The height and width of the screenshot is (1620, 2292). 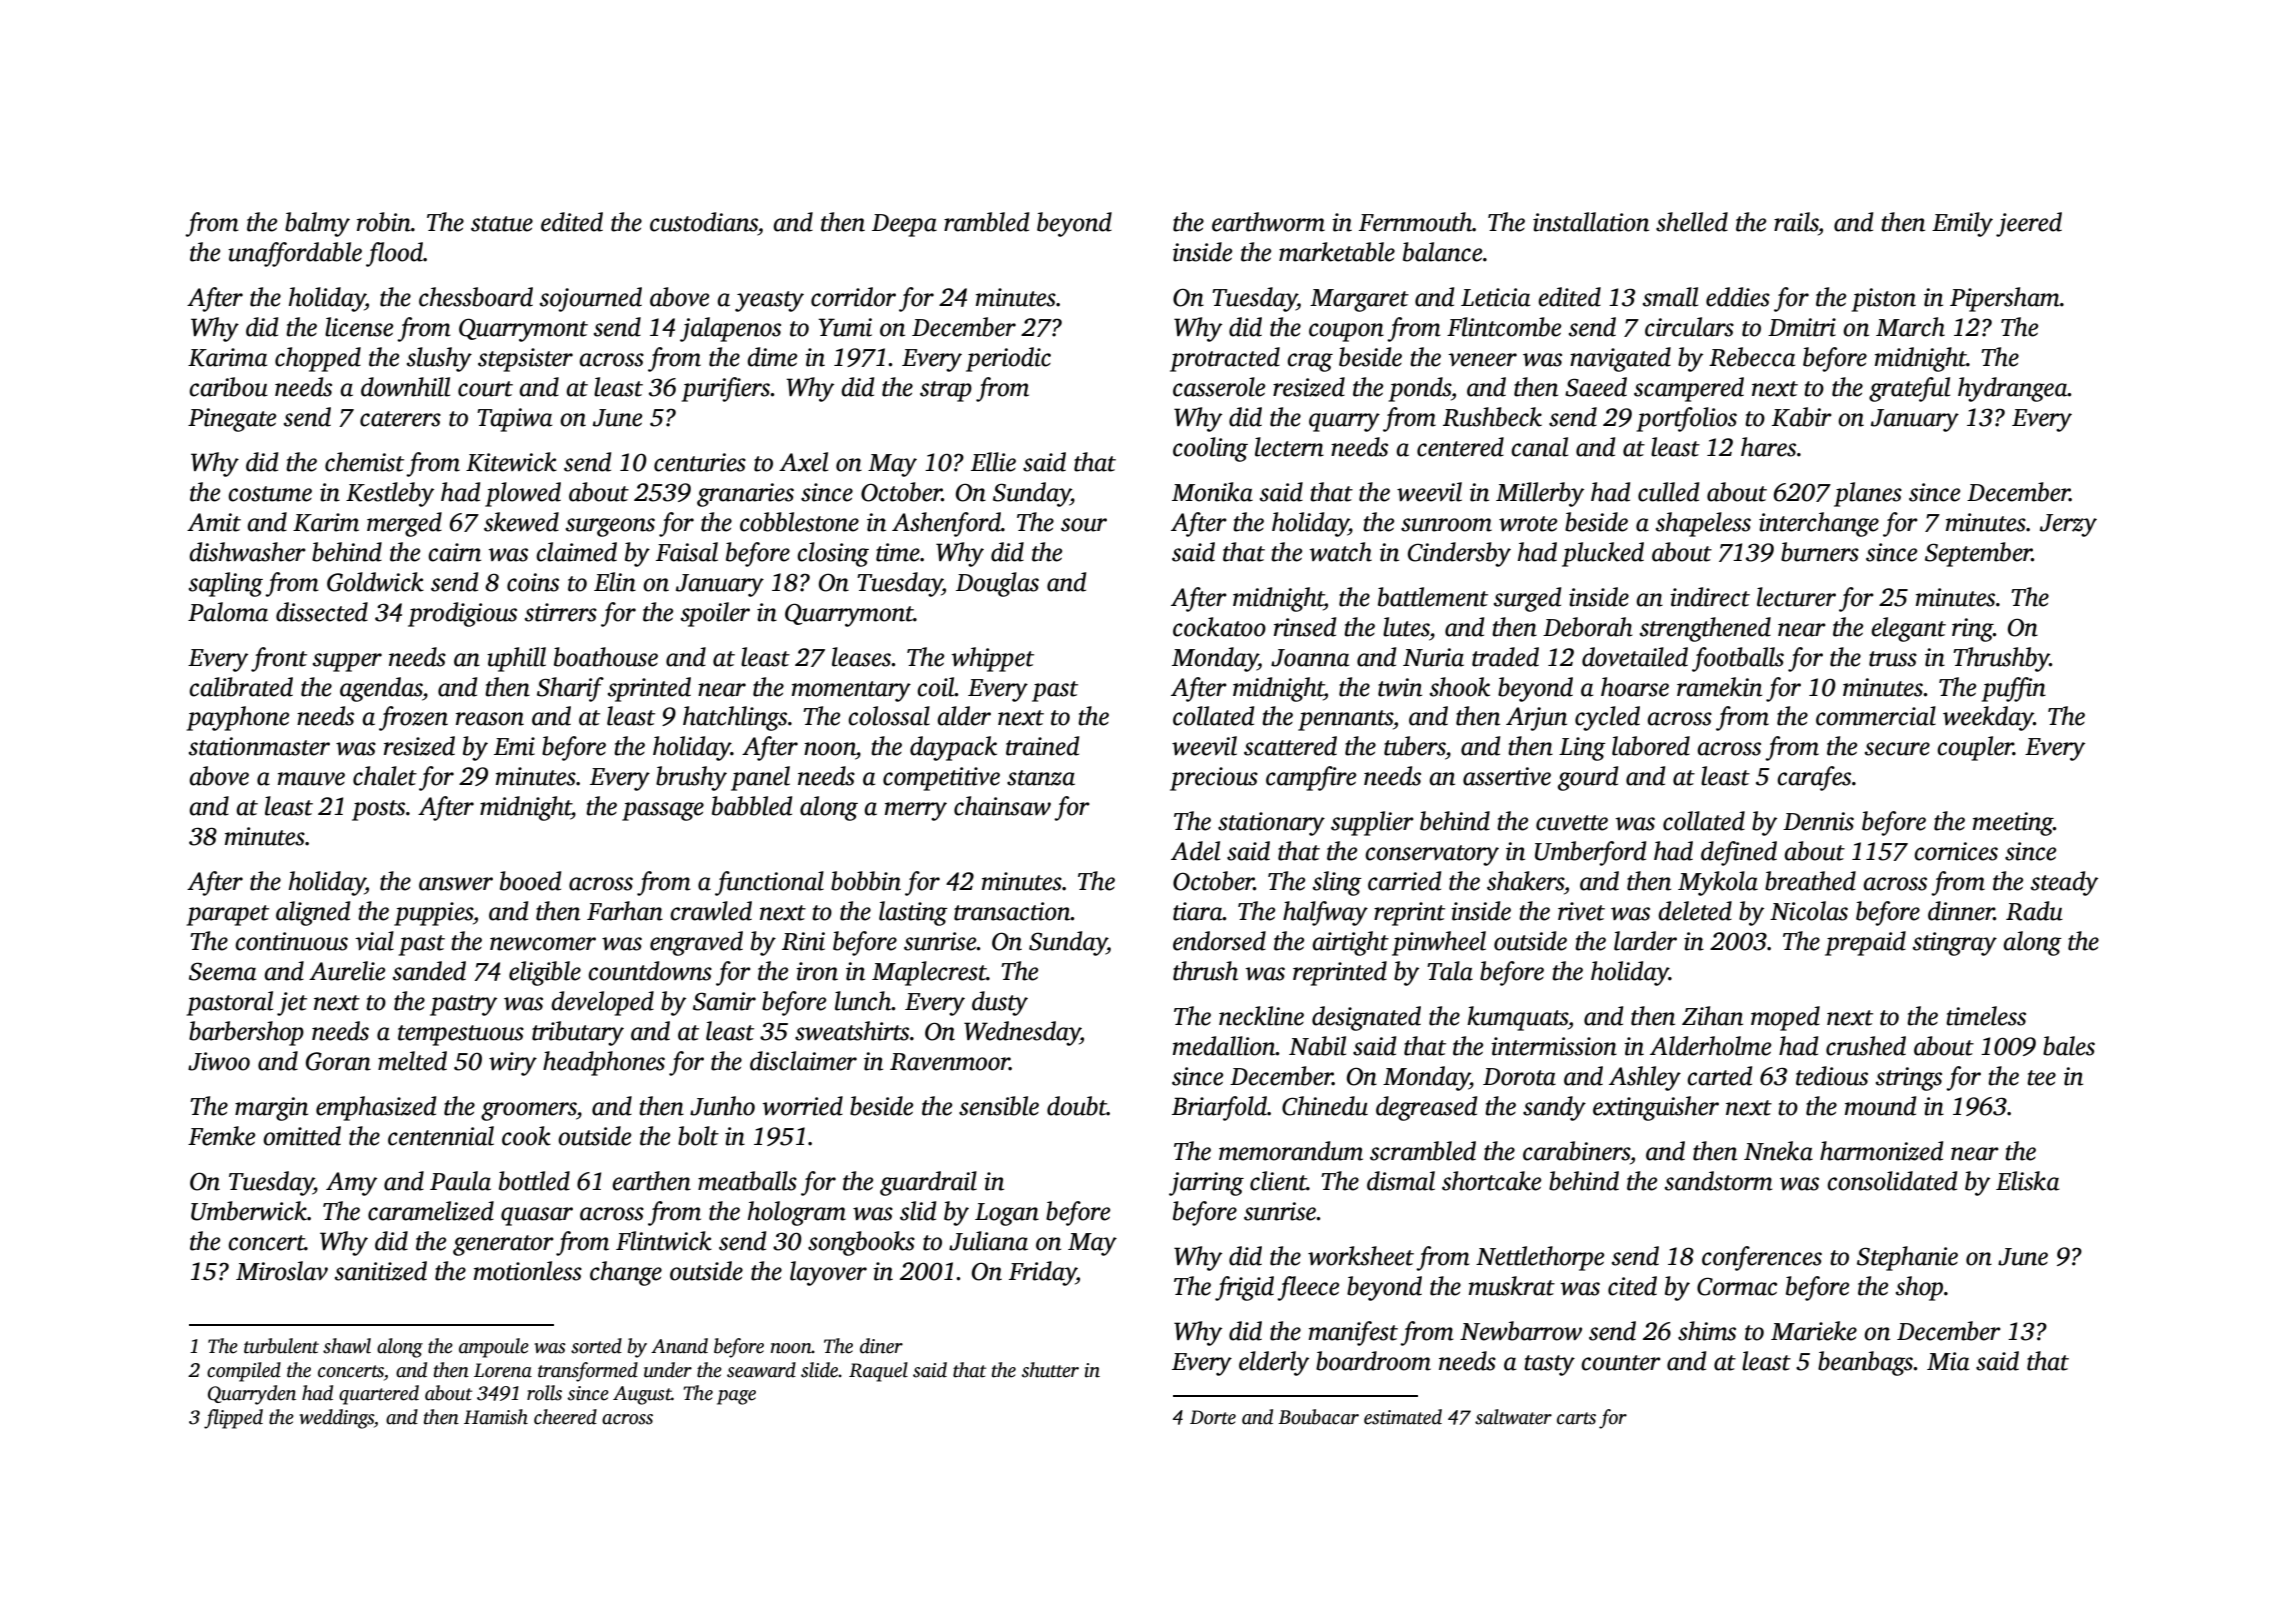 I want to click on statue, so click(x=502, y=224).
